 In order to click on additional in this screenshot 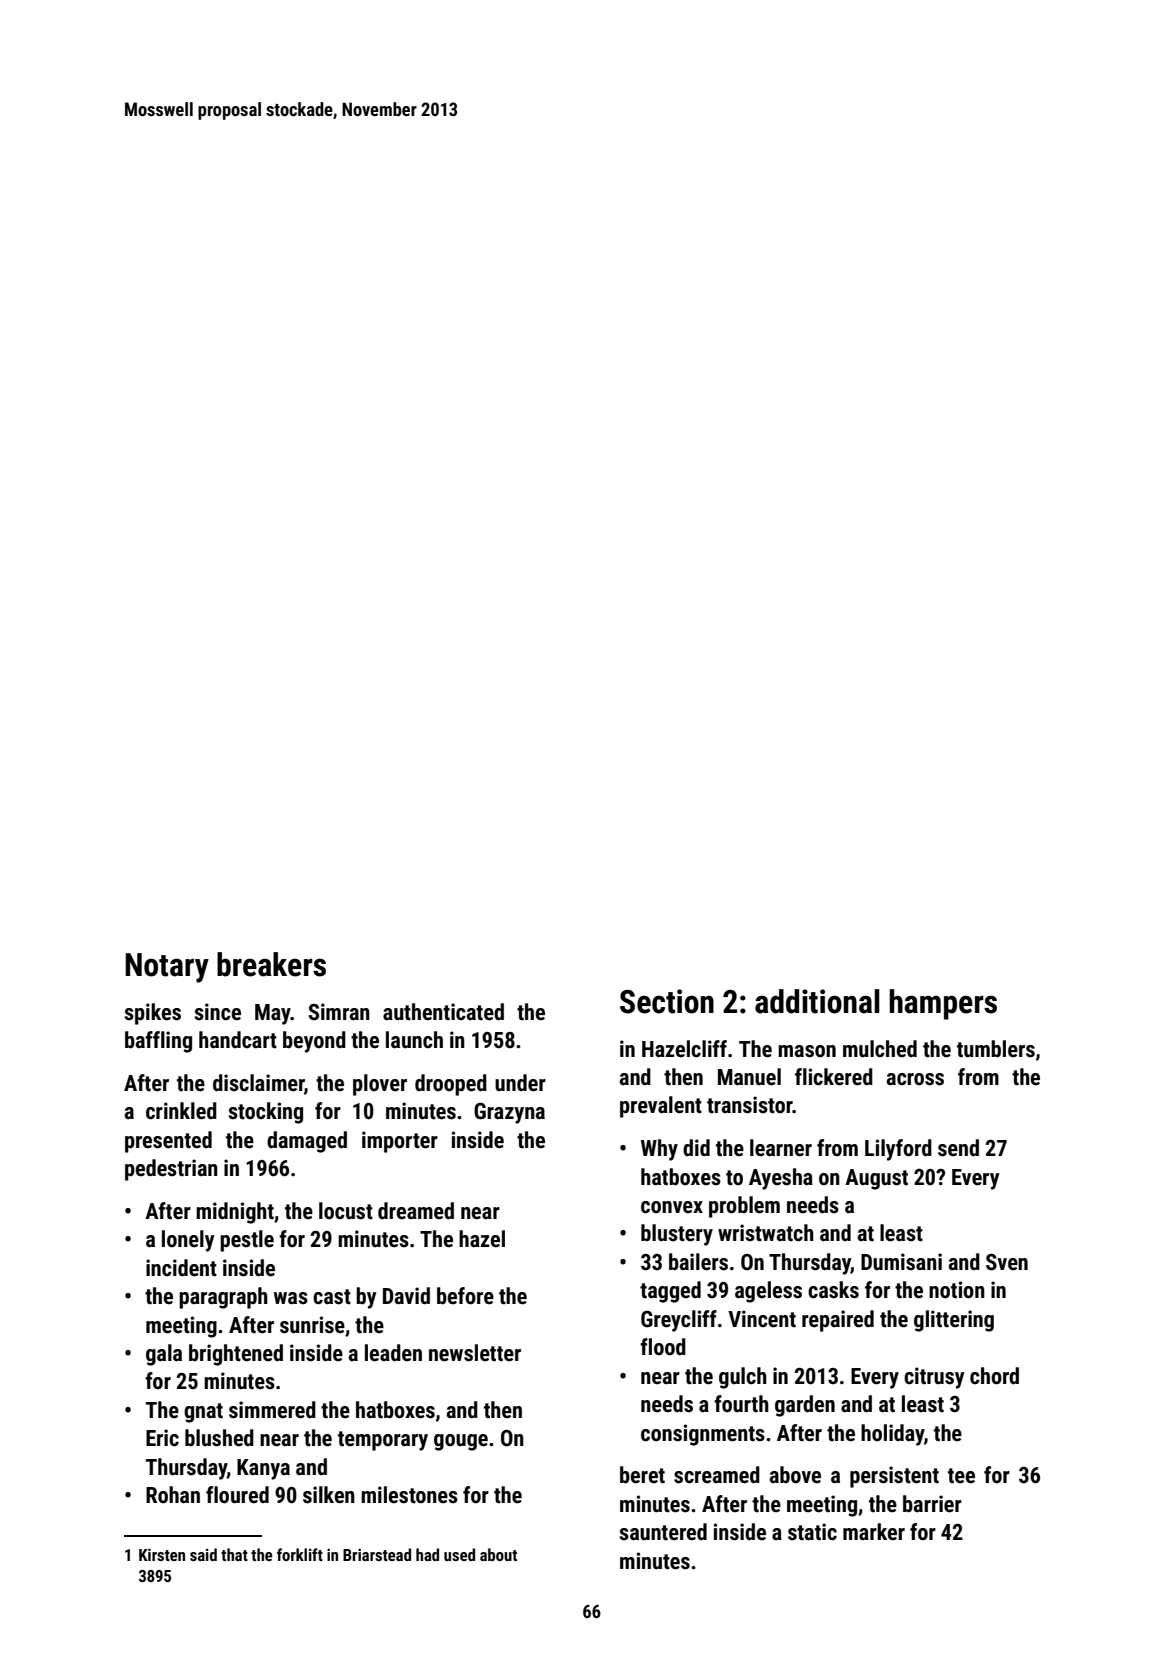, I will do `click(817, 1001)`.
